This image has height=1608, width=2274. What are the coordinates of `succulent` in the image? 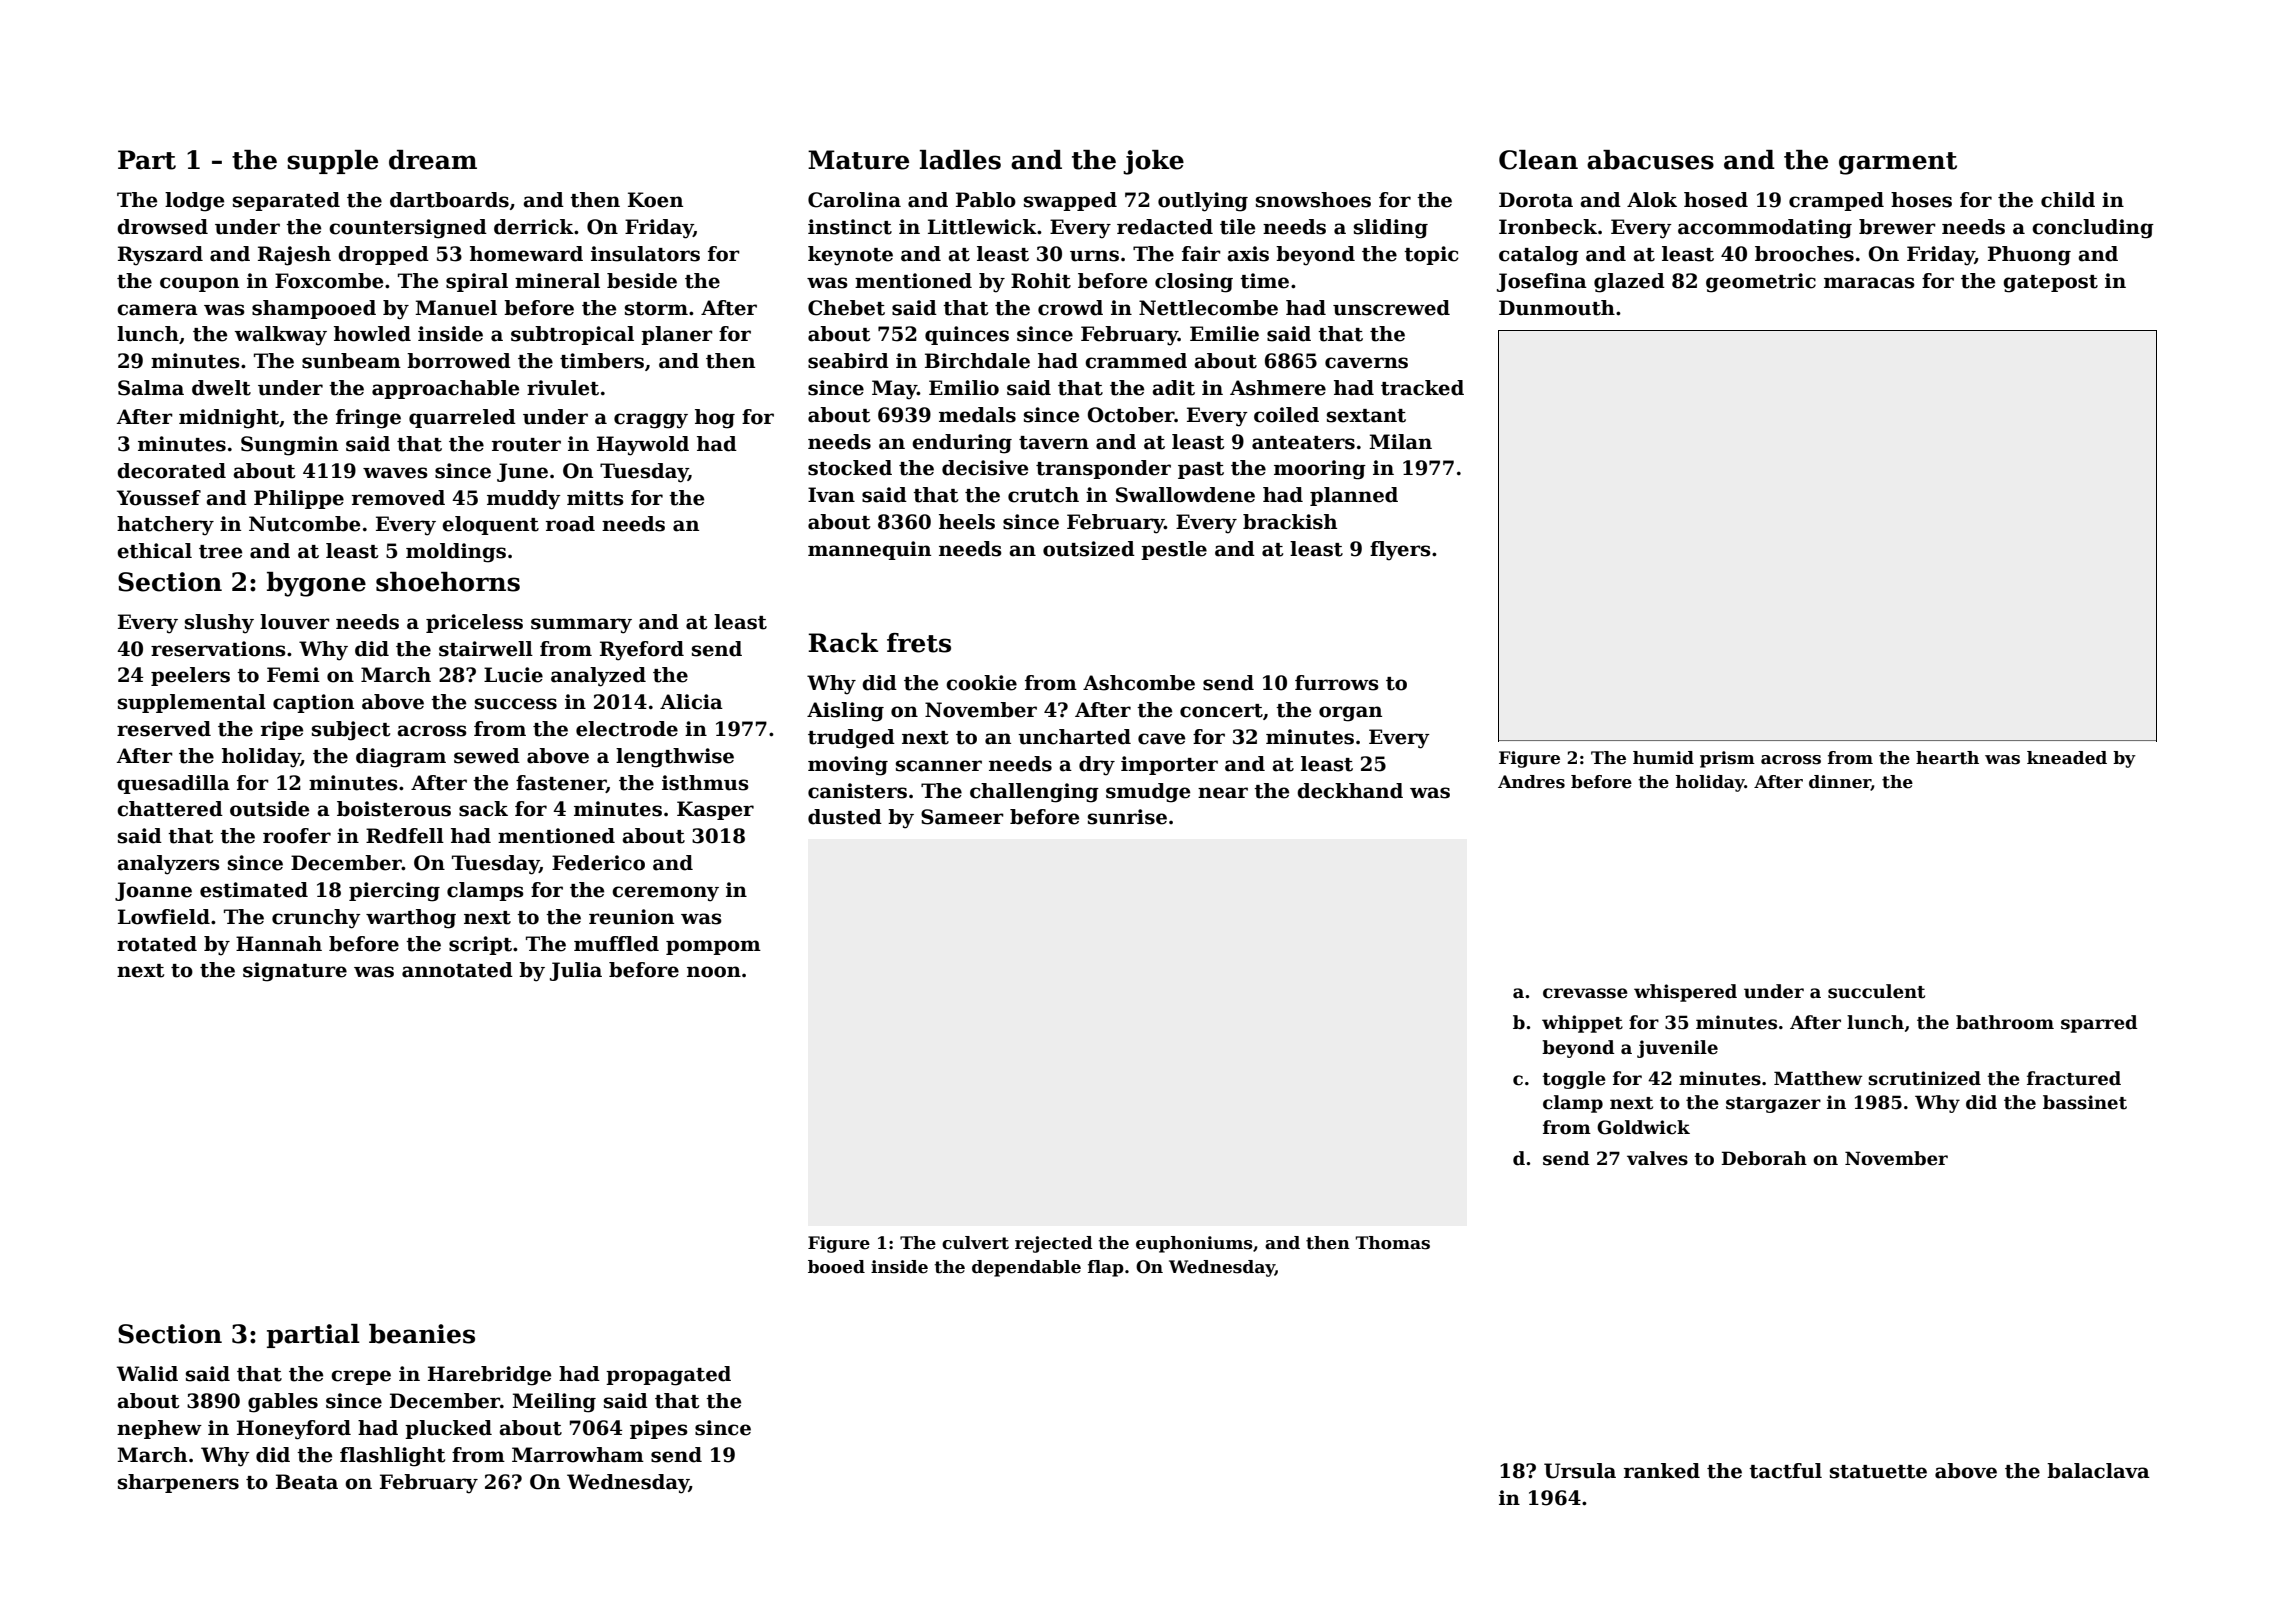 It's located at (1876, 991).
